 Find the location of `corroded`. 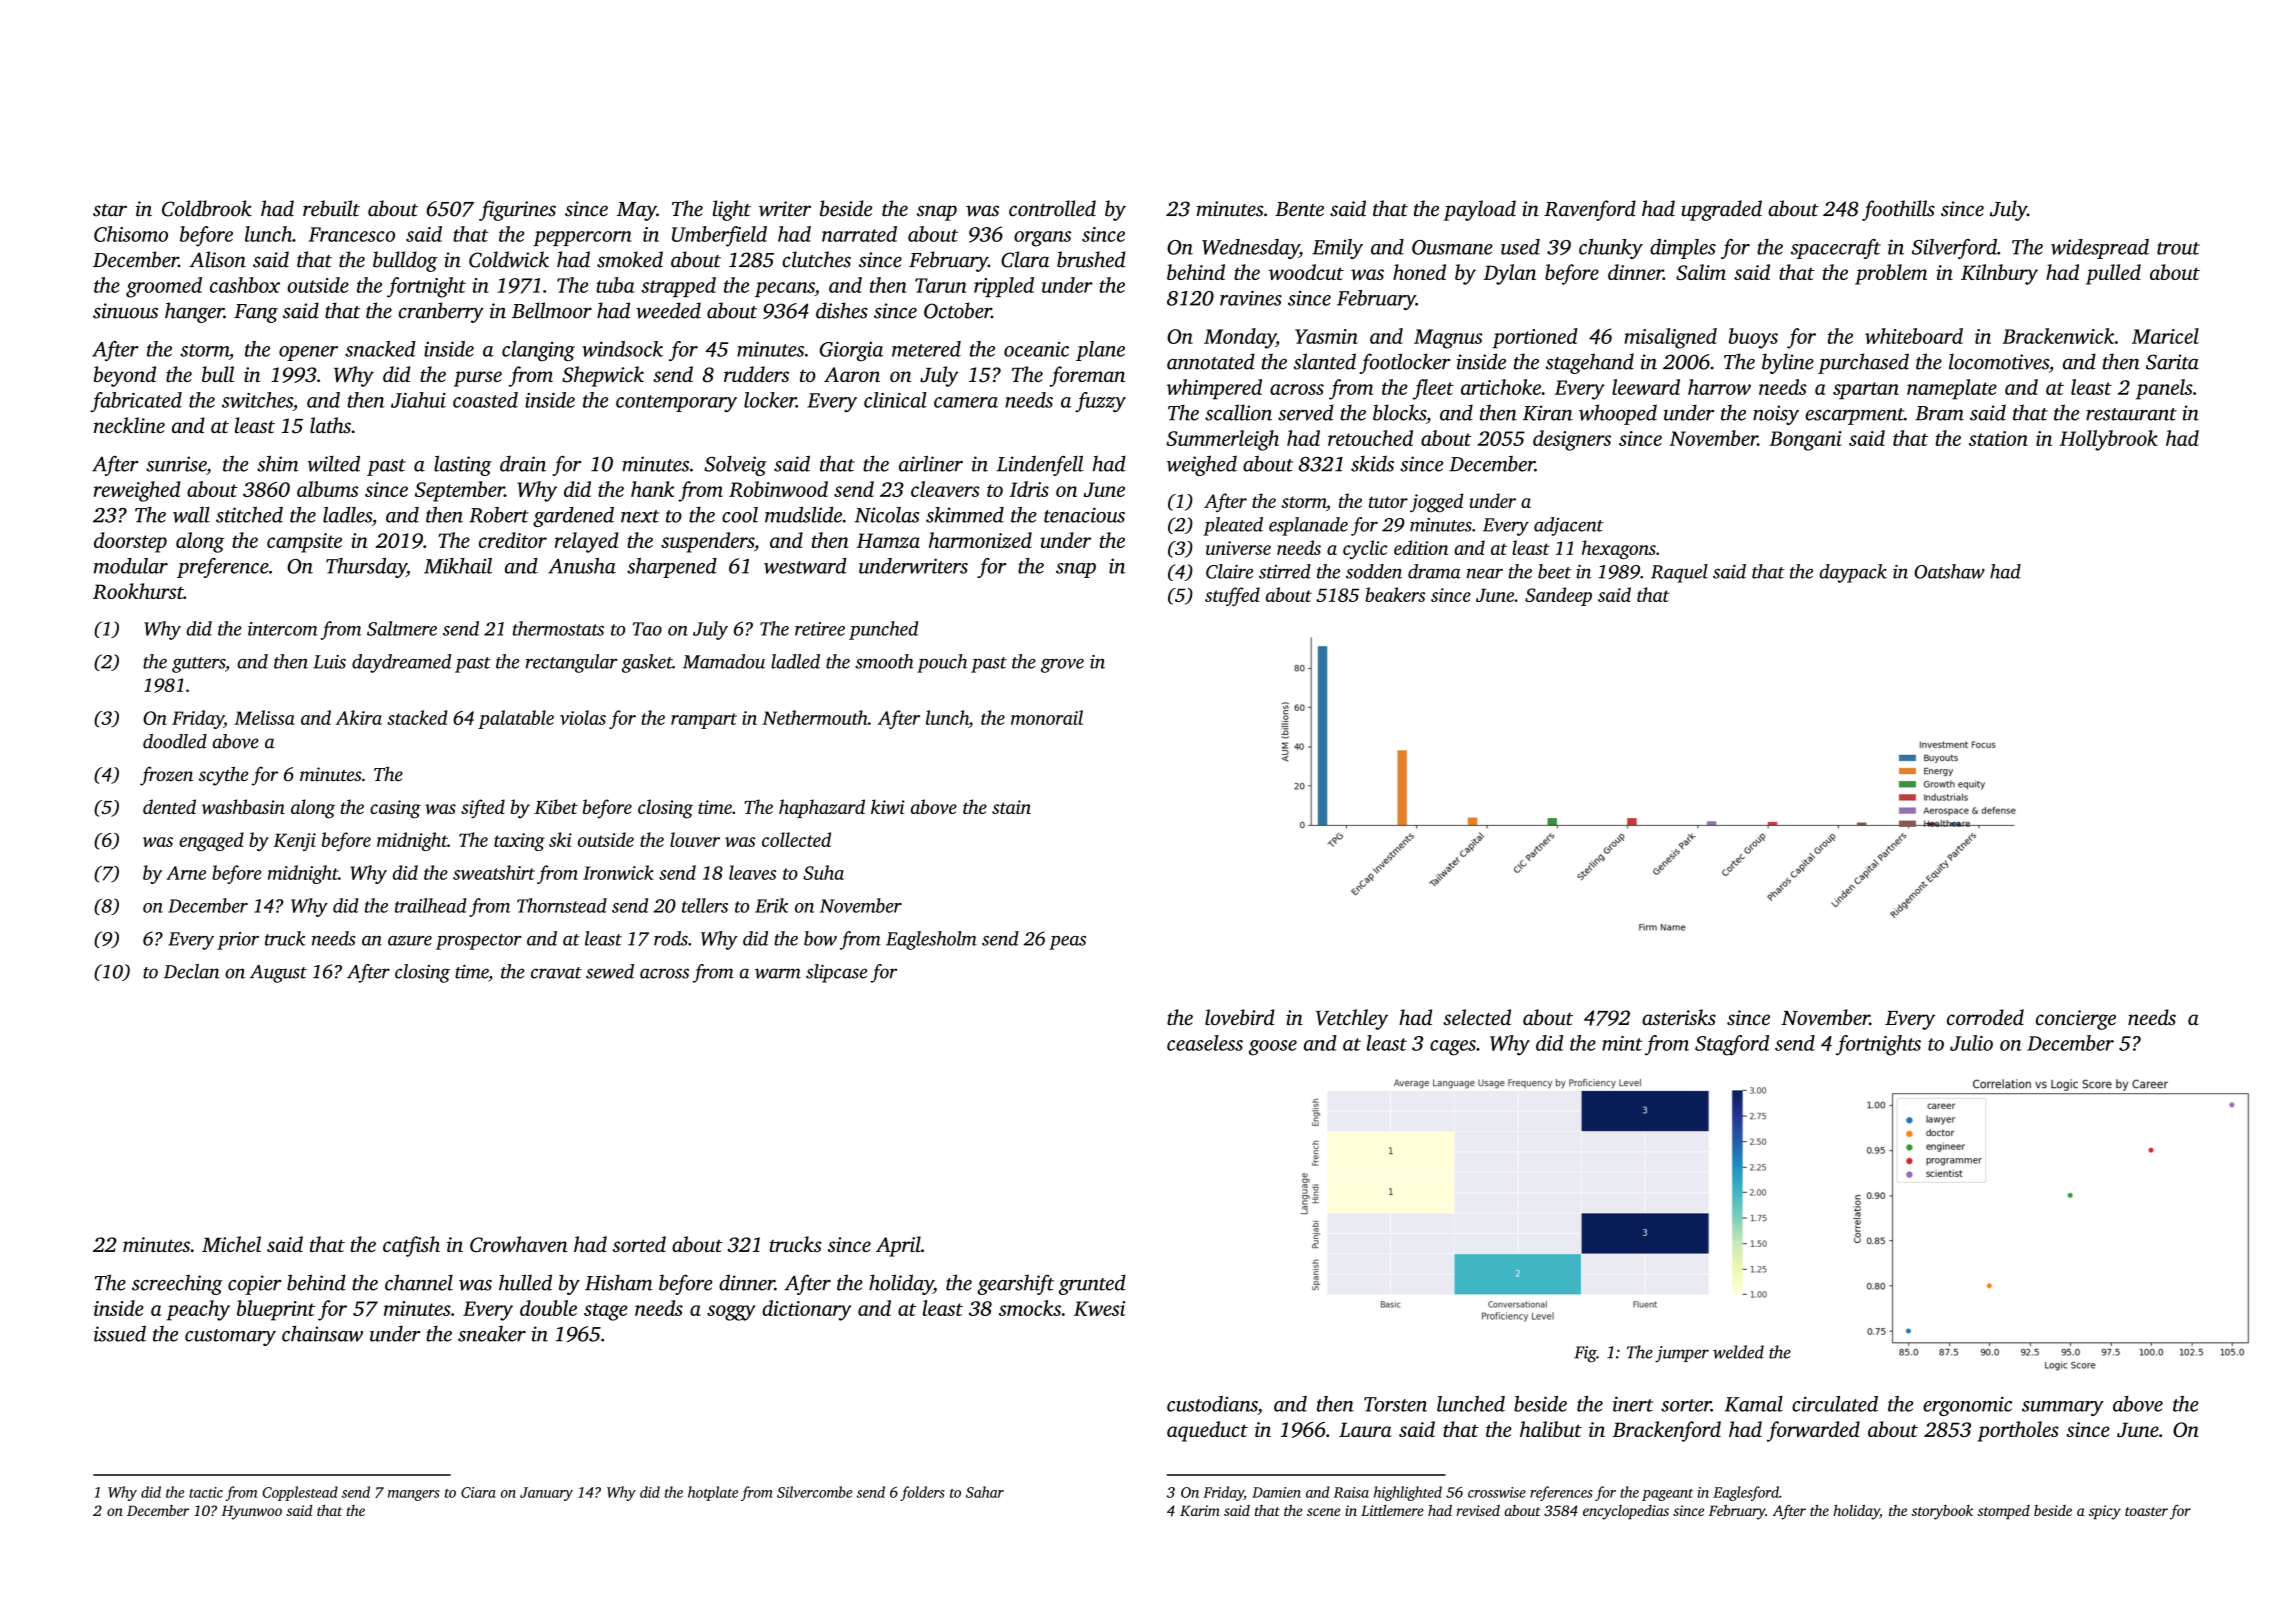

corroded is located at coordinates (1985, 1017).
